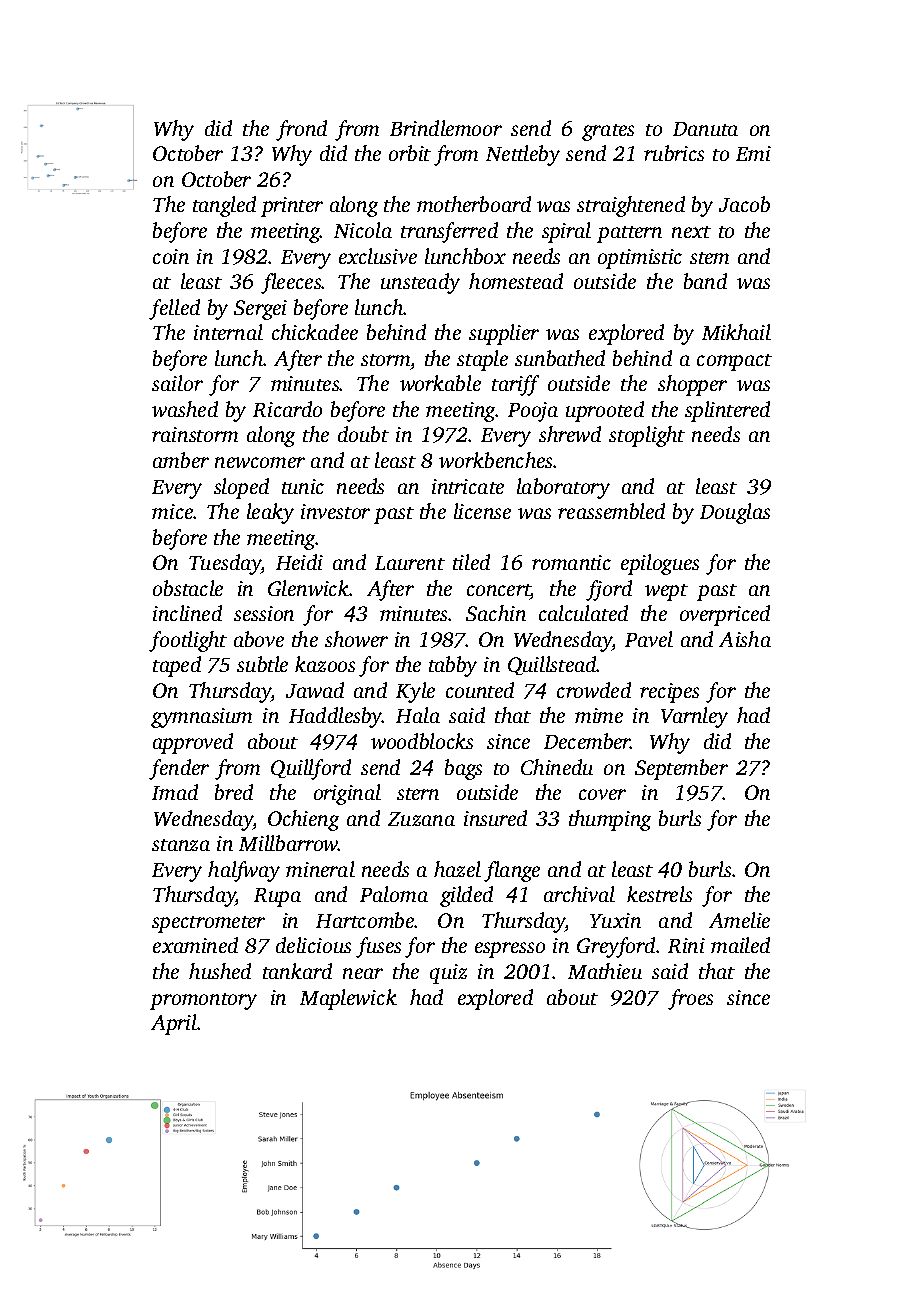  I want to click on Greyford, so click(616, 947).
